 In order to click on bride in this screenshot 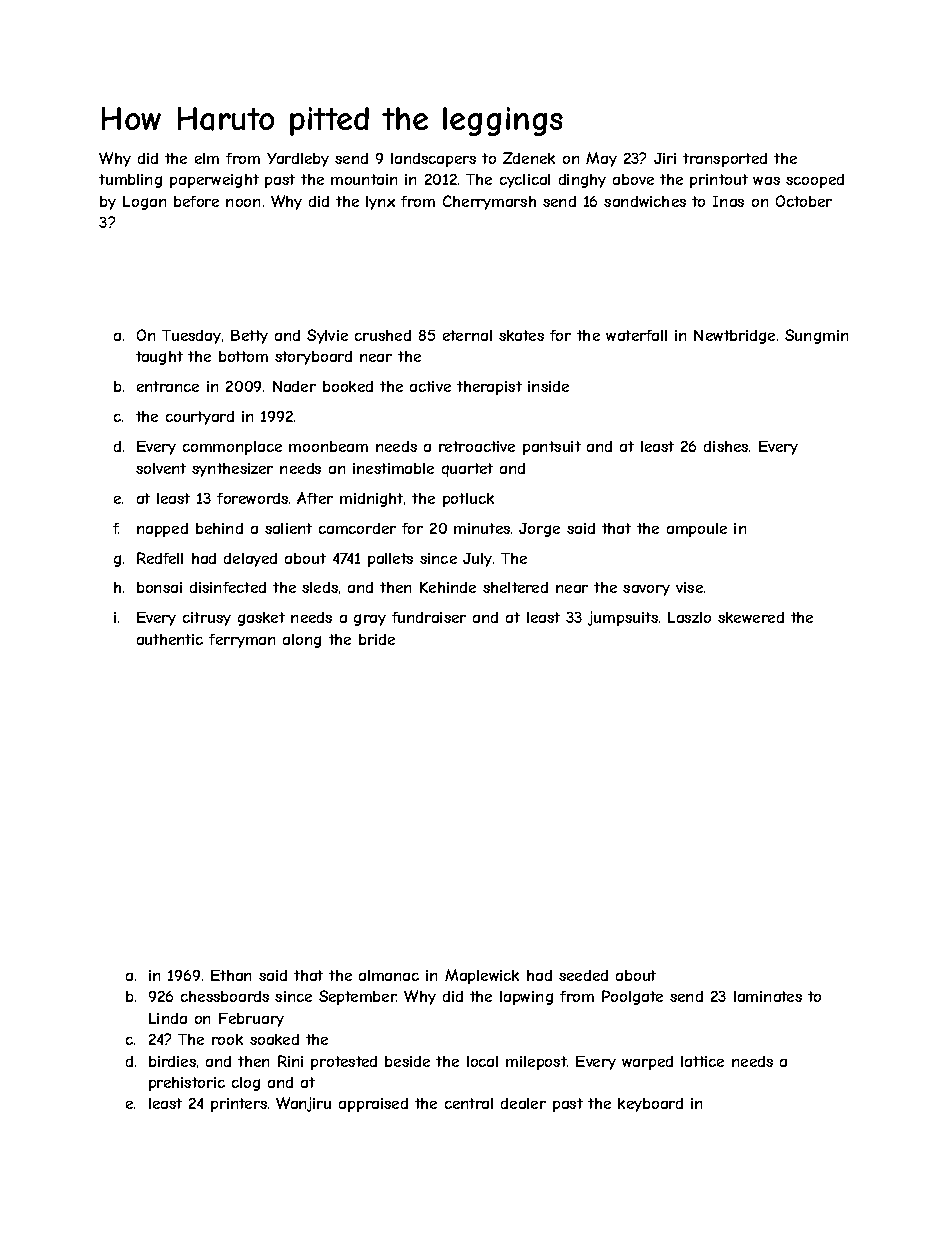, I will do `click(377, 639)`.
